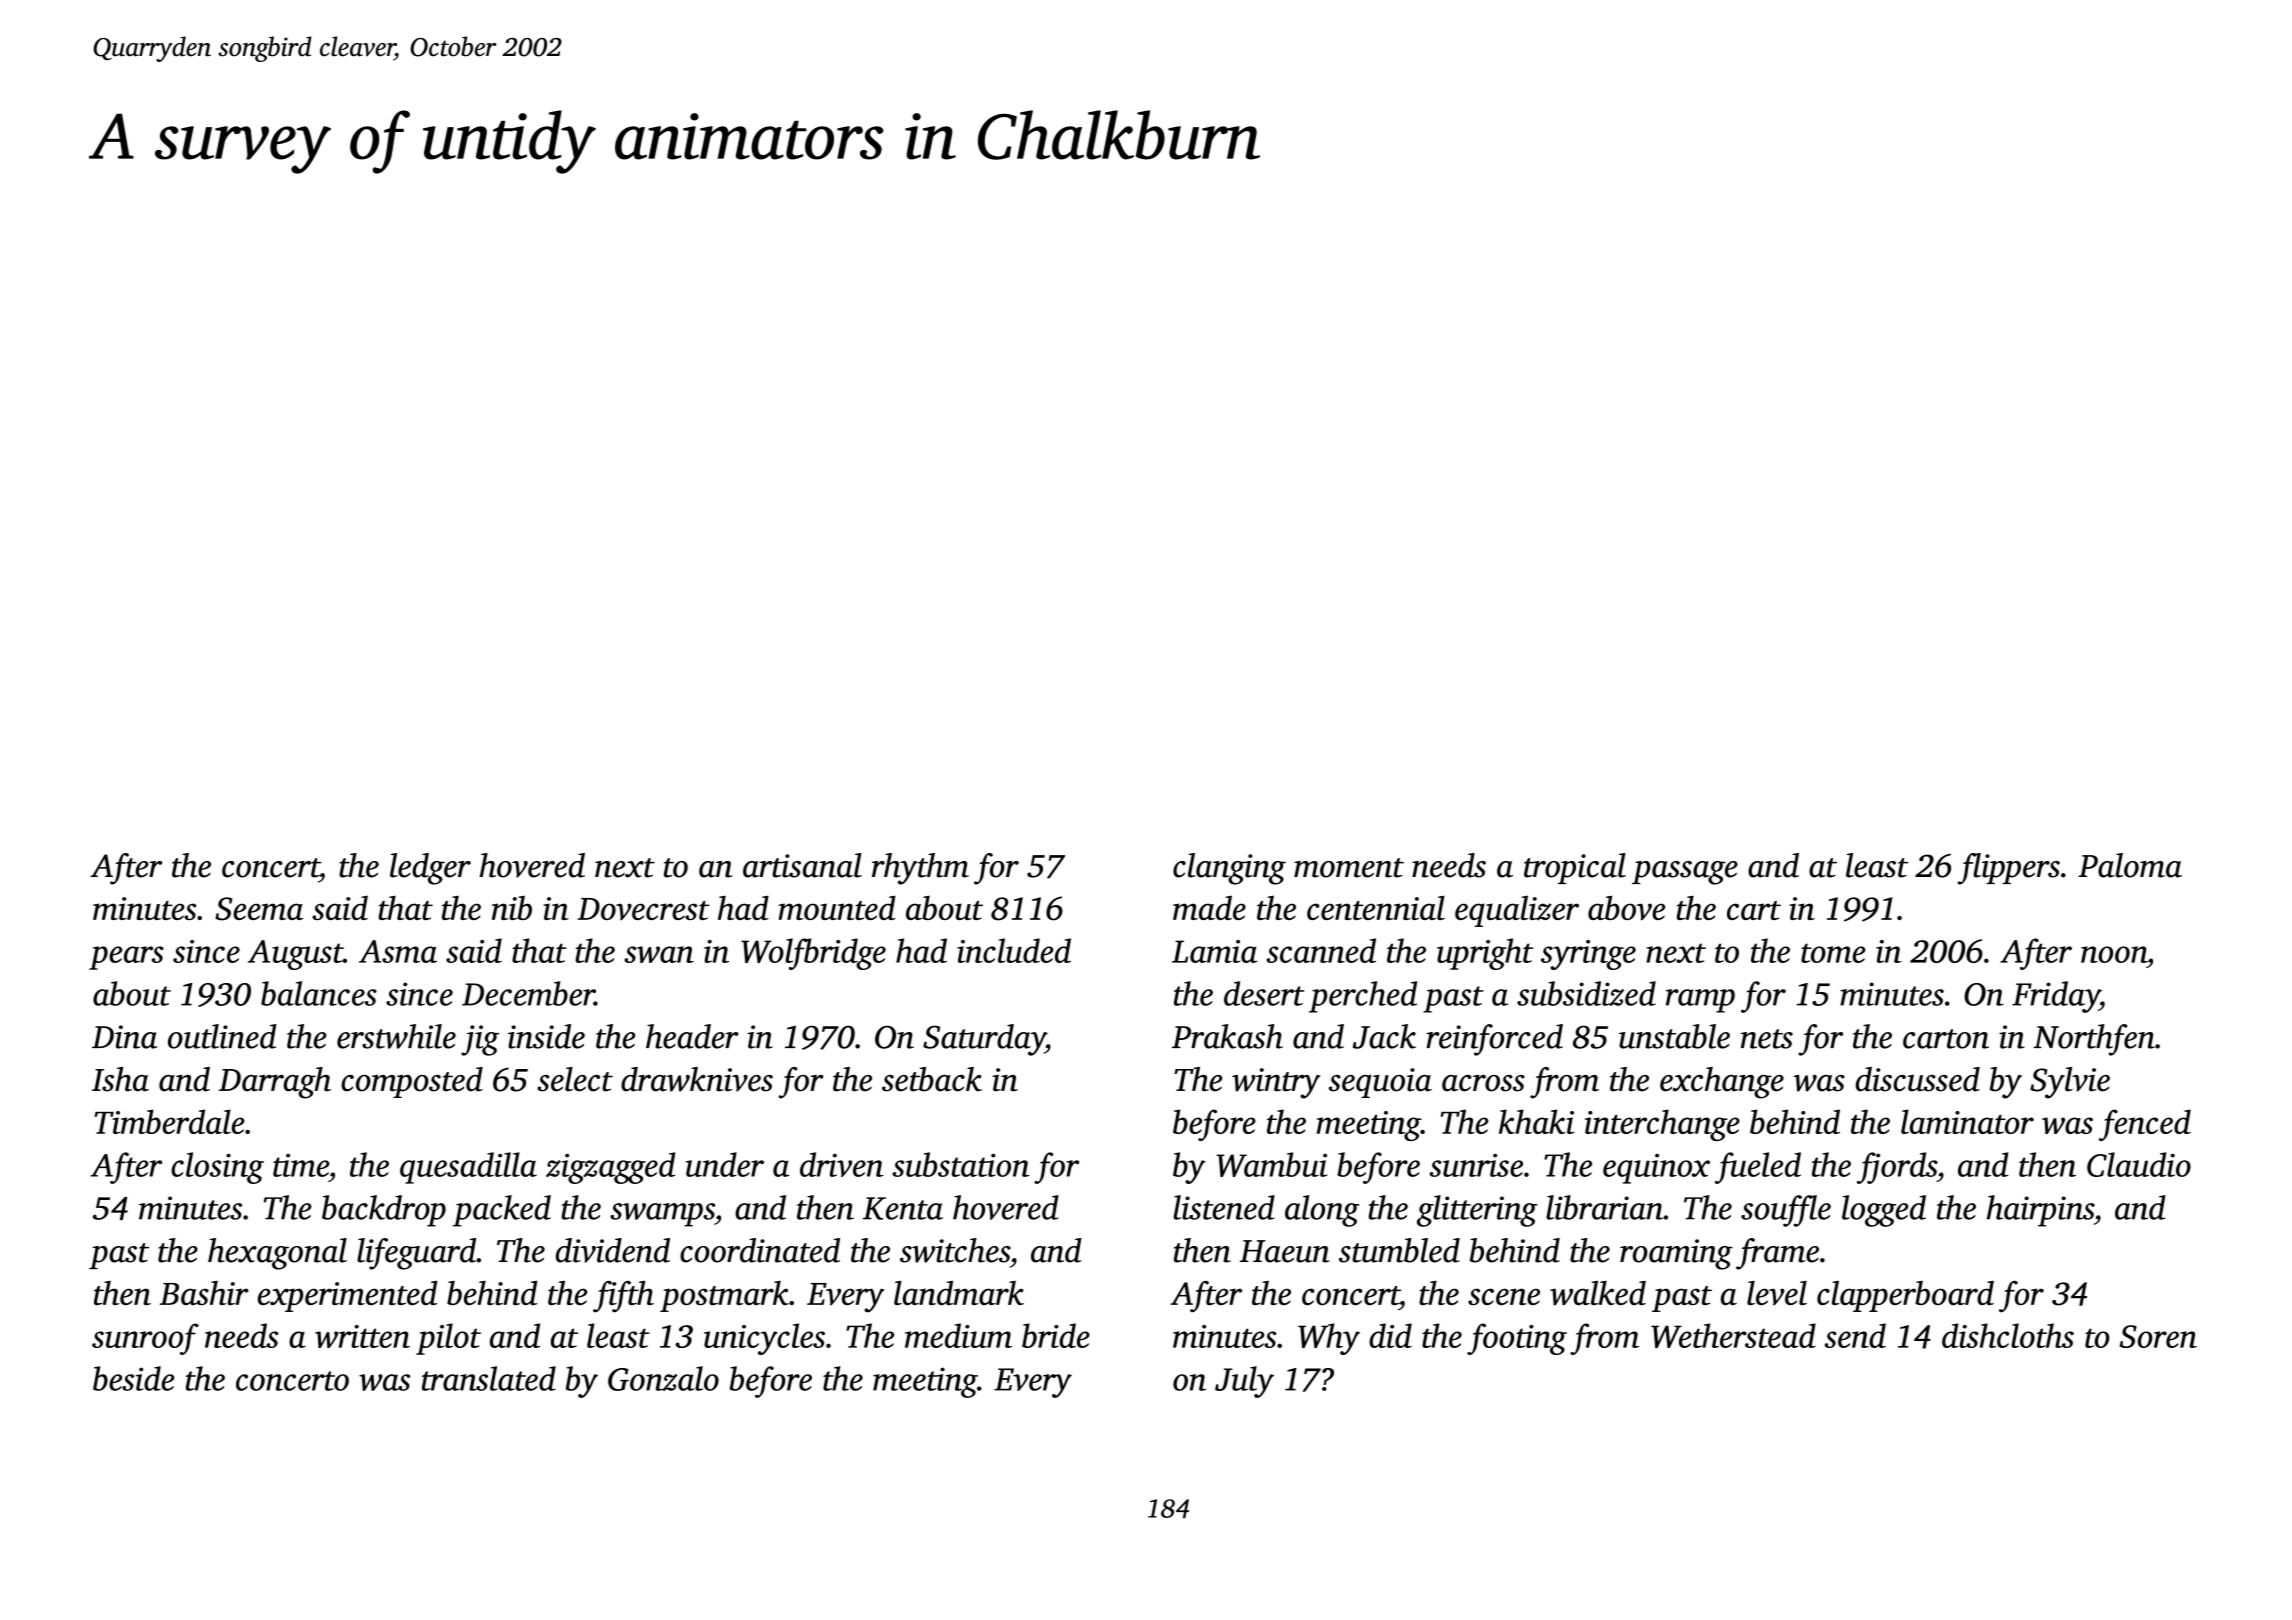 This screenshot has height=1620, width=2292. Describe the element at coordinates (1209, 907) in the screenshot. I see `made` at that location.
